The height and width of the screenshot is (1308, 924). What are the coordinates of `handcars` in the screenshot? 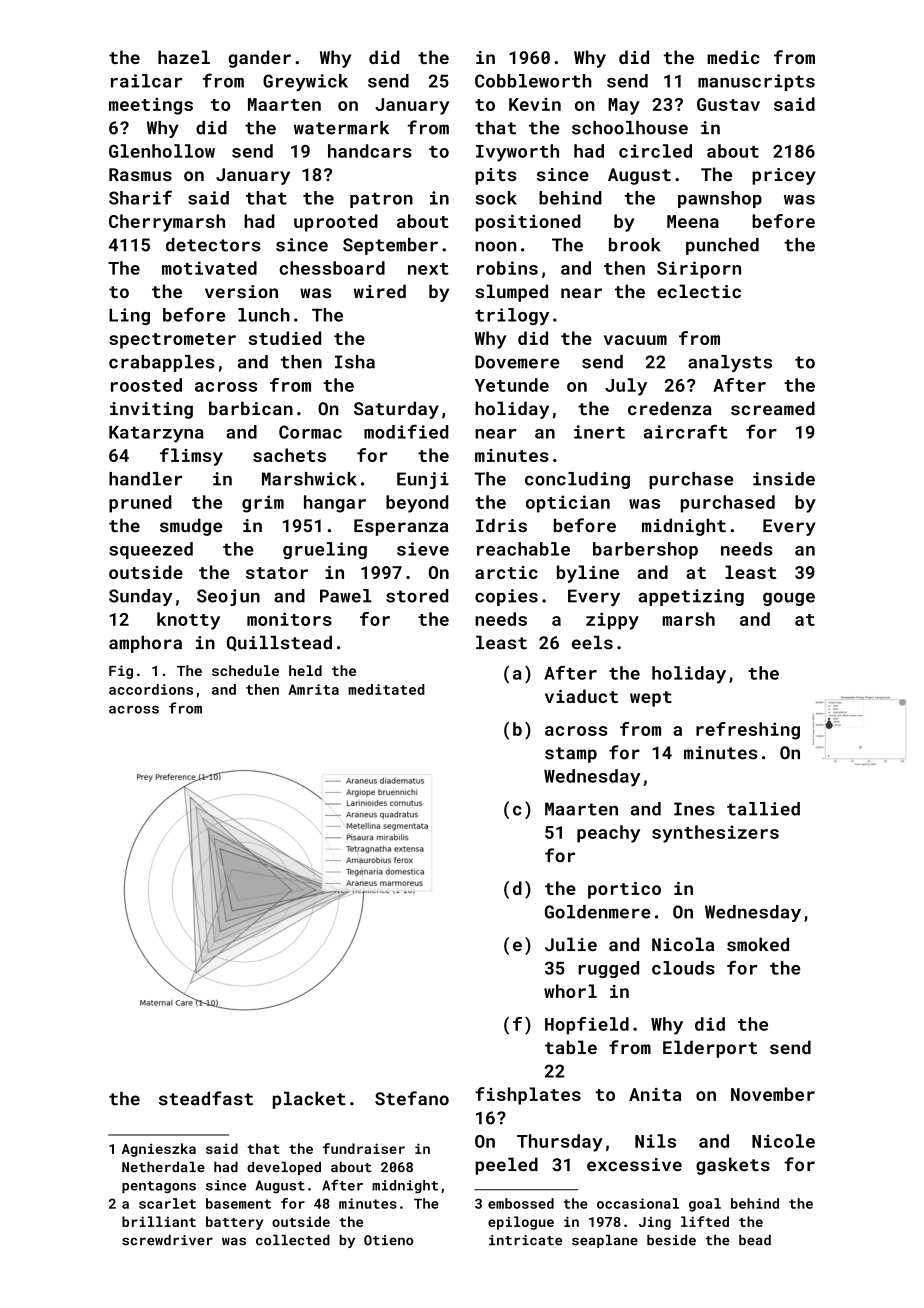 It's located at (370, 151).
